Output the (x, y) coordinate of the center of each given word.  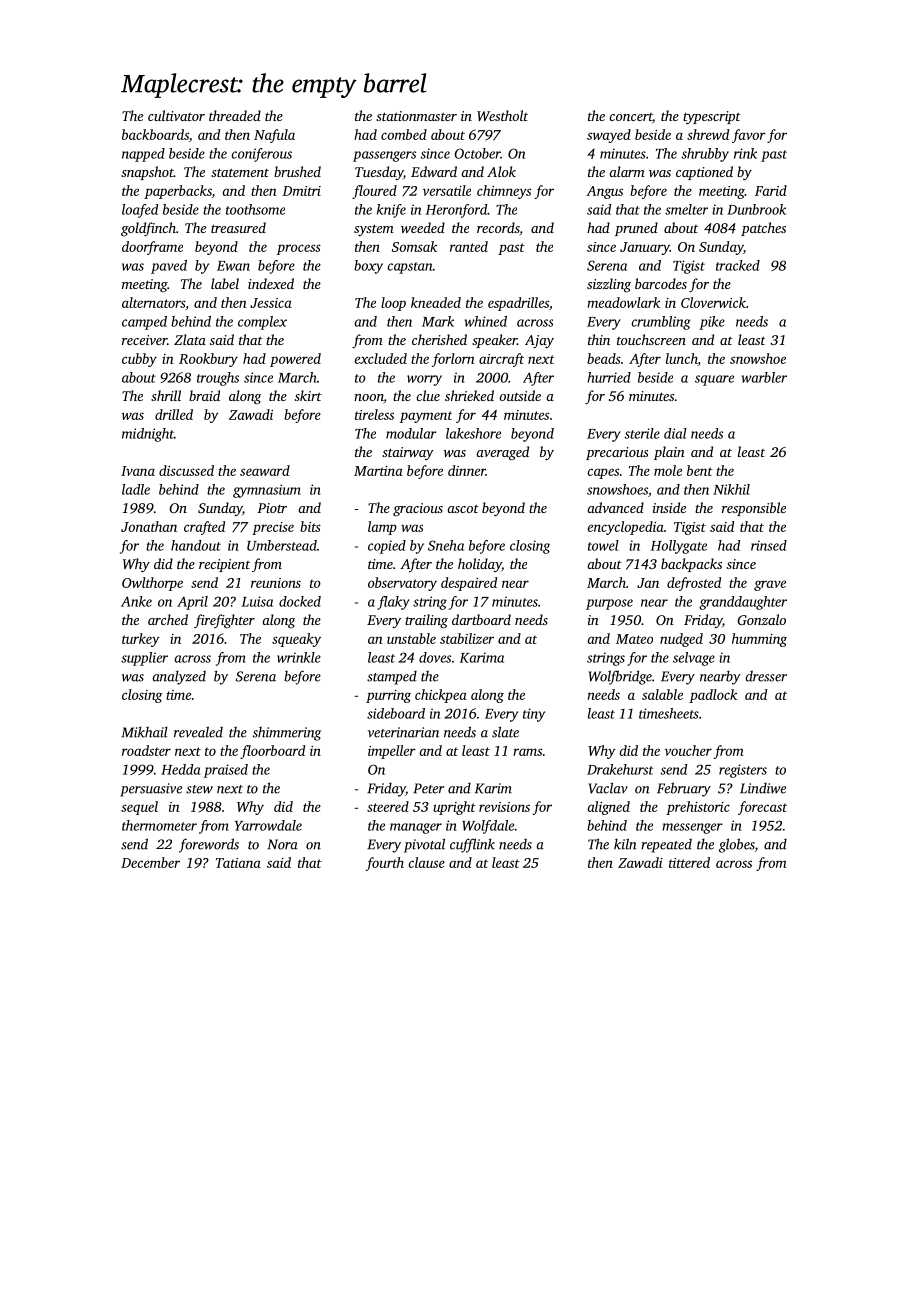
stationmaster (416, 116)
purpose (609, 604)
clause (427, 862)
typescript (712, 117)
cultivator (176, 115)
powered (295, 360)
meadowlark (623, 302)
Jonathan (149, 526)
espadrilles (518, 304)
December (150, 862)
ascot (463, 509)
